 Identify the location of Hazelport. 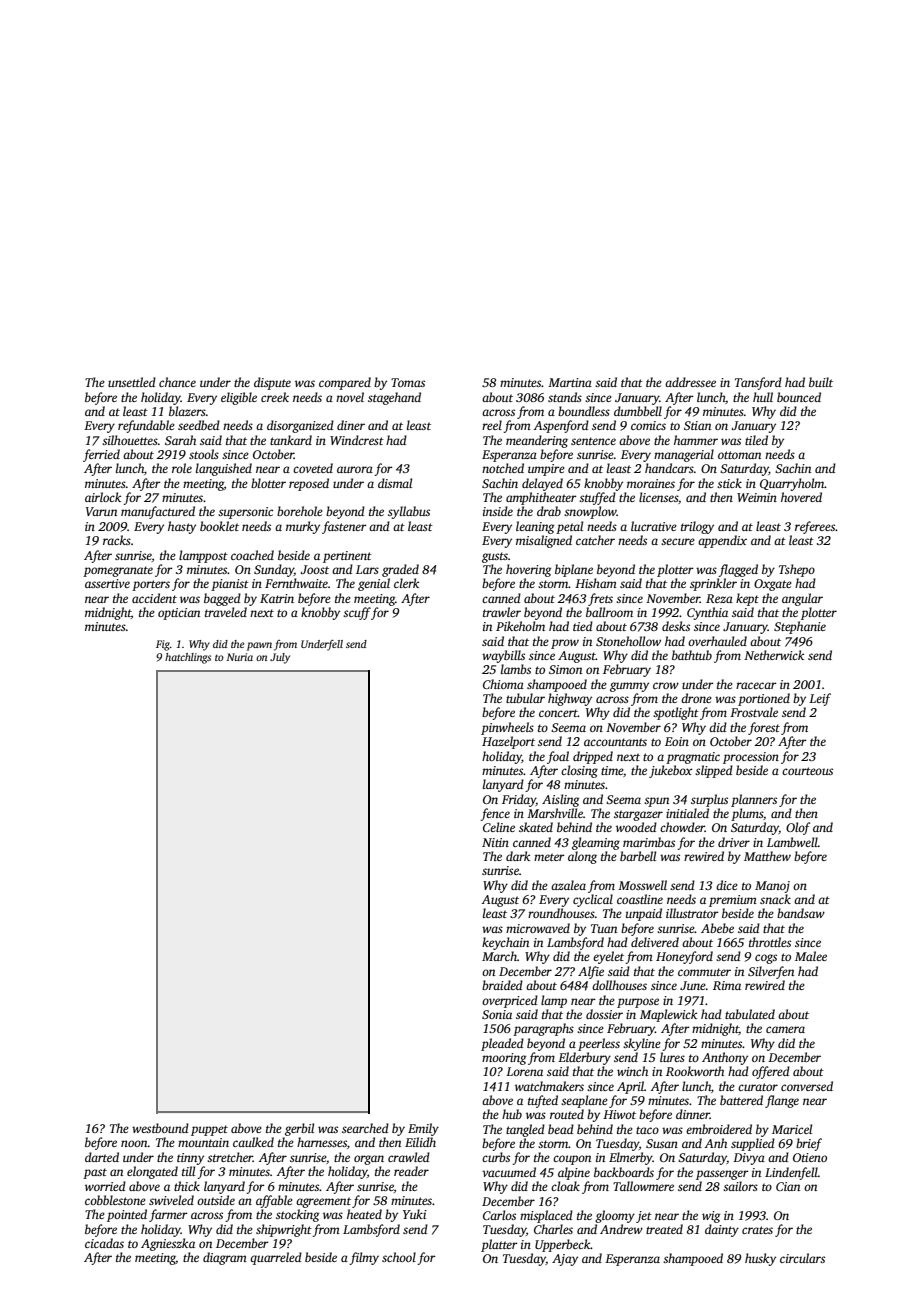
(508, 742).
